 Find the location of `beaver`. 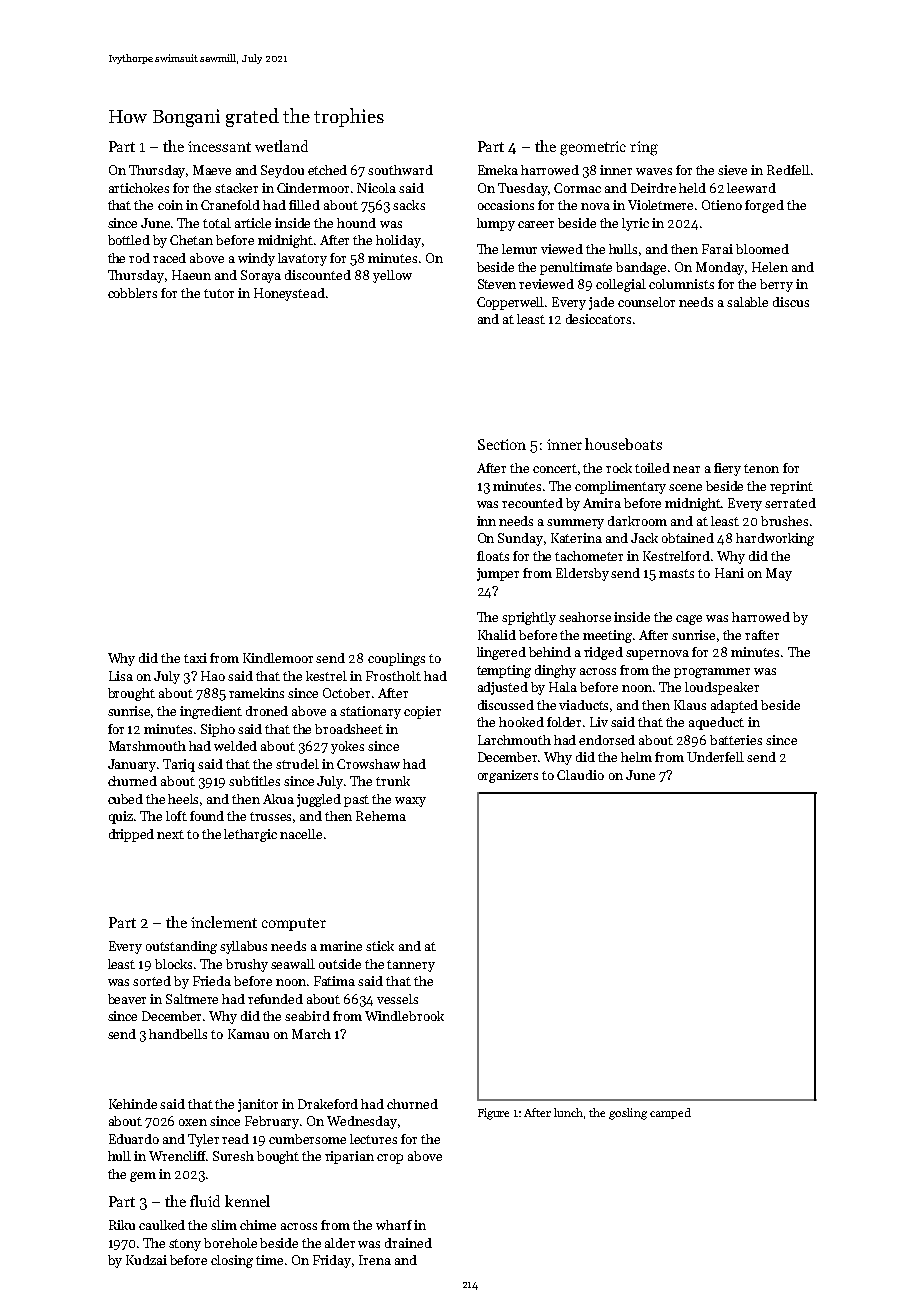

beaver is located at coordinates (127, 999).
